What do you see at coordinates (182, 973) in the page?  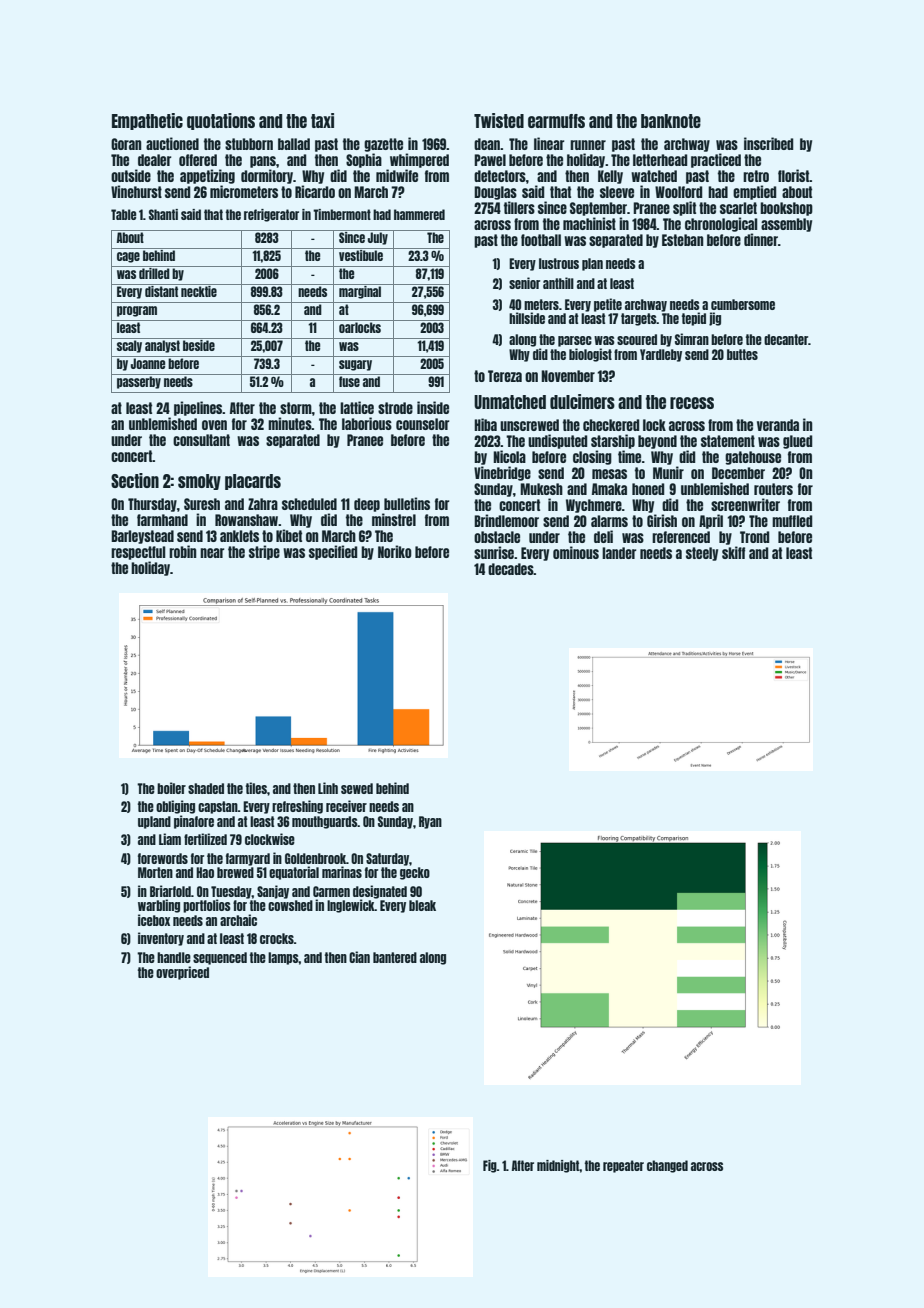 I see `overpriced` at bounding box center [182, 973].
